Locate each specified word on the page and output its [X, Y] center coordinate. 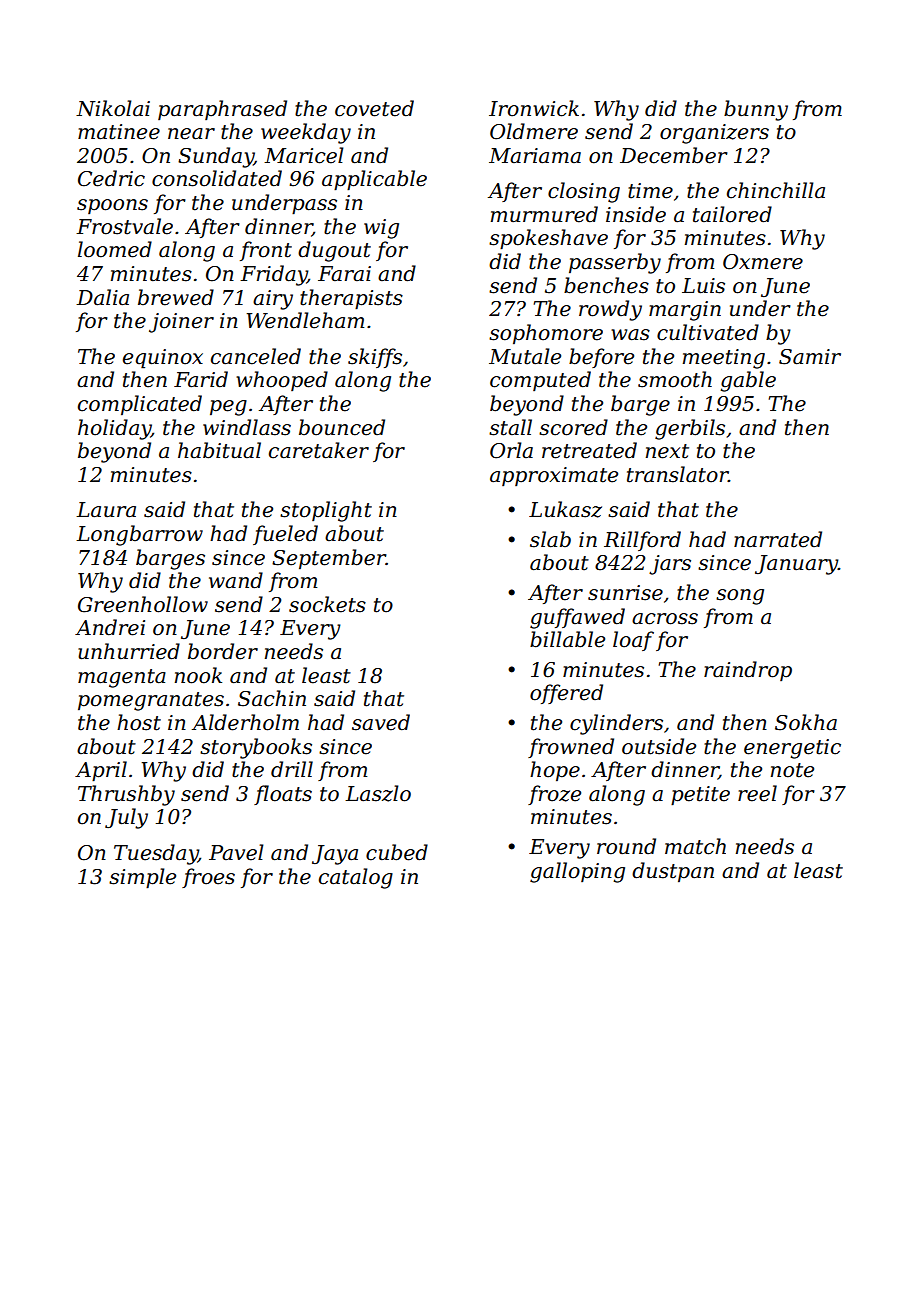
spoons [112, 206]
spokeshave [548, 239]
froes [208, 878]
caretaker [319, 450]
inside [636, 214]
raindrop [748, 671]
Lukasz [565, 509]
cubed [397, 852]
